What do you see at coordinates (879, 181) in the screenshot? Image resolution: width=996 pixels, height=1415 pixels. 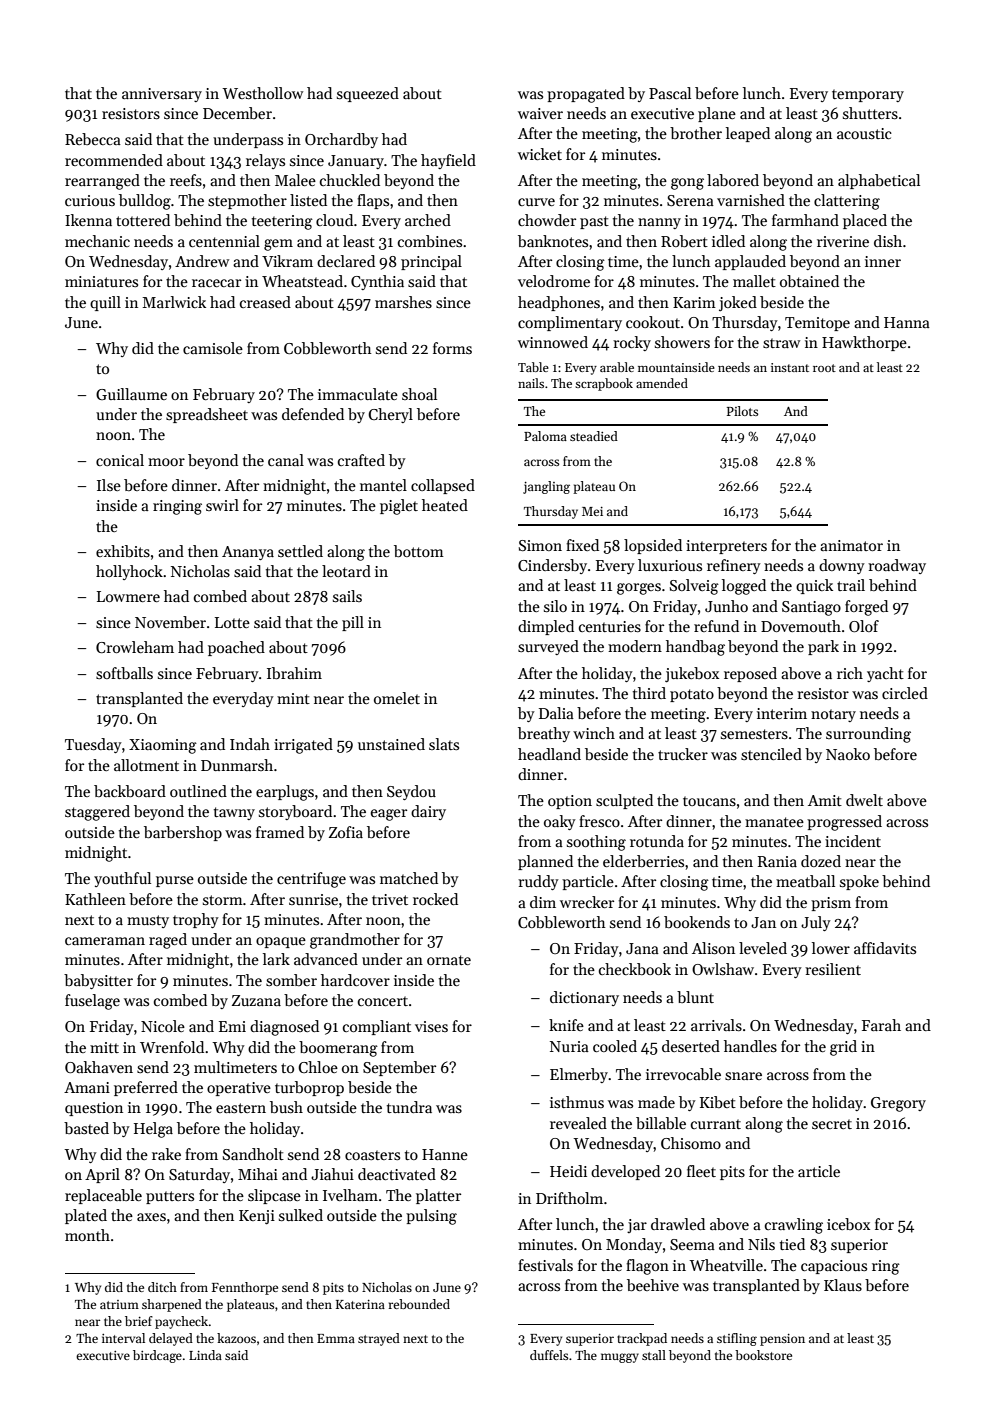 I see `alphabetical` at bounding box center [879, 181].
